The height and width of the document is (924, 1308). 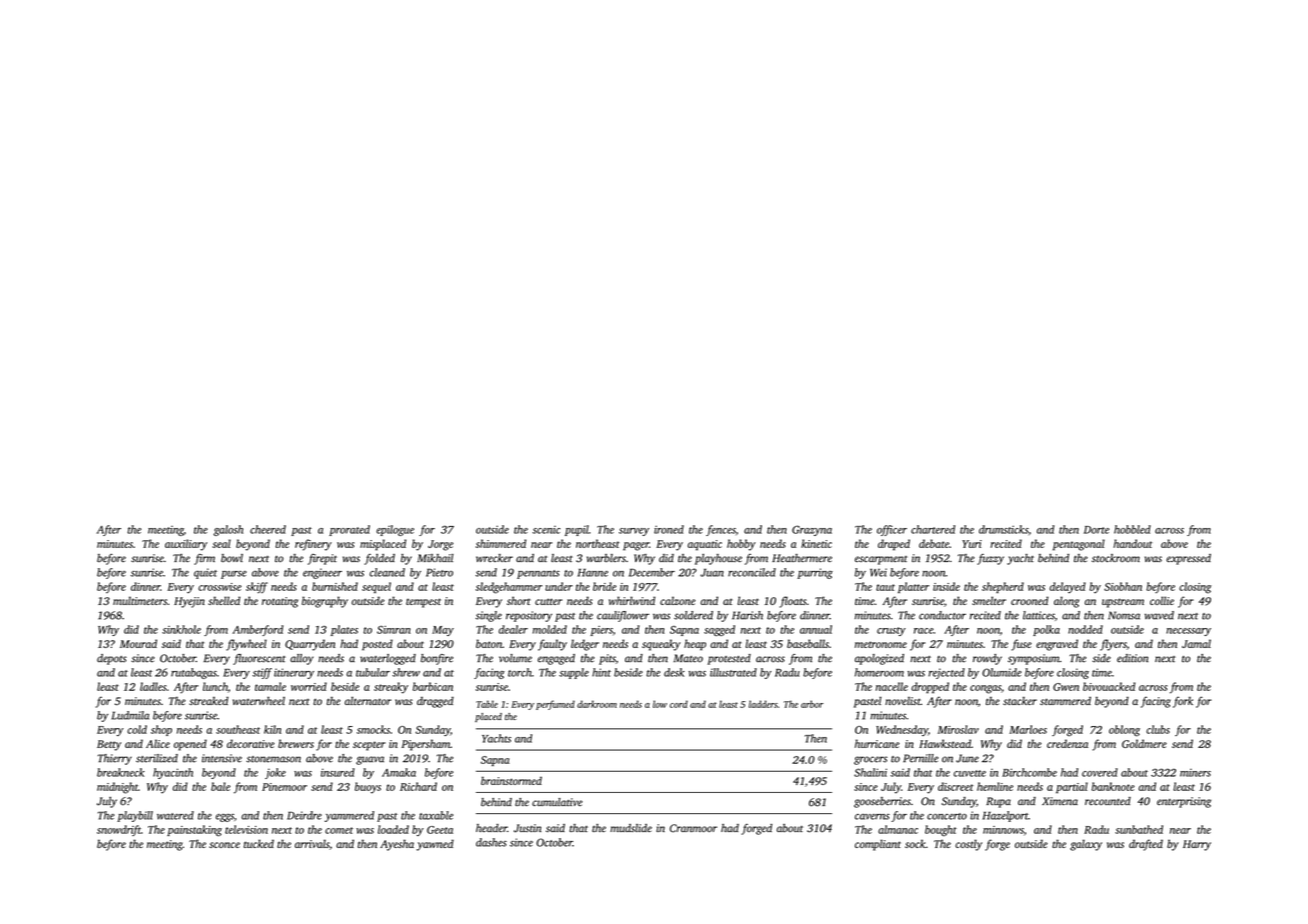 I want to click on fluorescent, so click(x=259, y=659).
